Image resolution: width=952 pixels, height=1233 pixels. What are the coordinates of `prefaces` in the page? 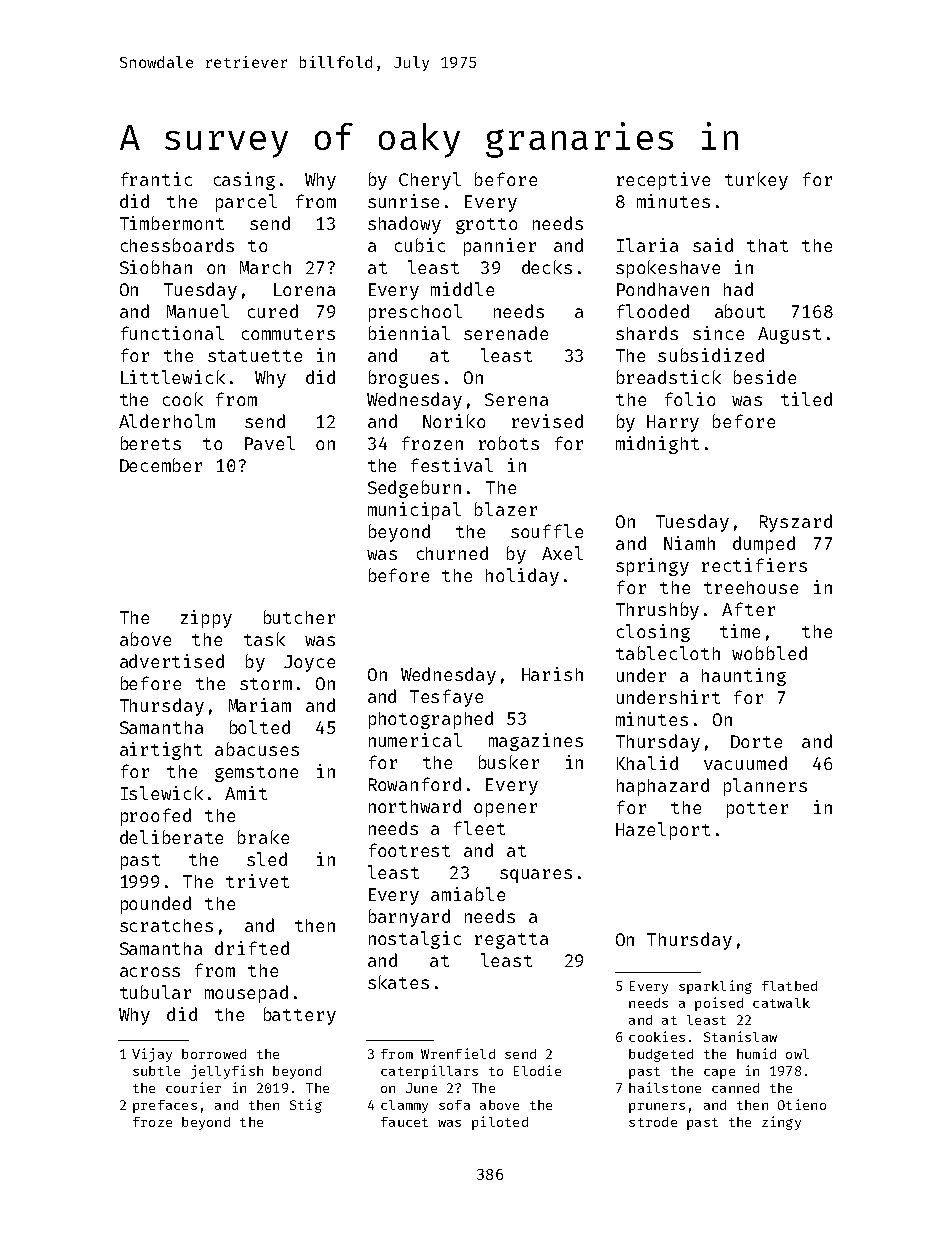 It's located at (165, 1106).
